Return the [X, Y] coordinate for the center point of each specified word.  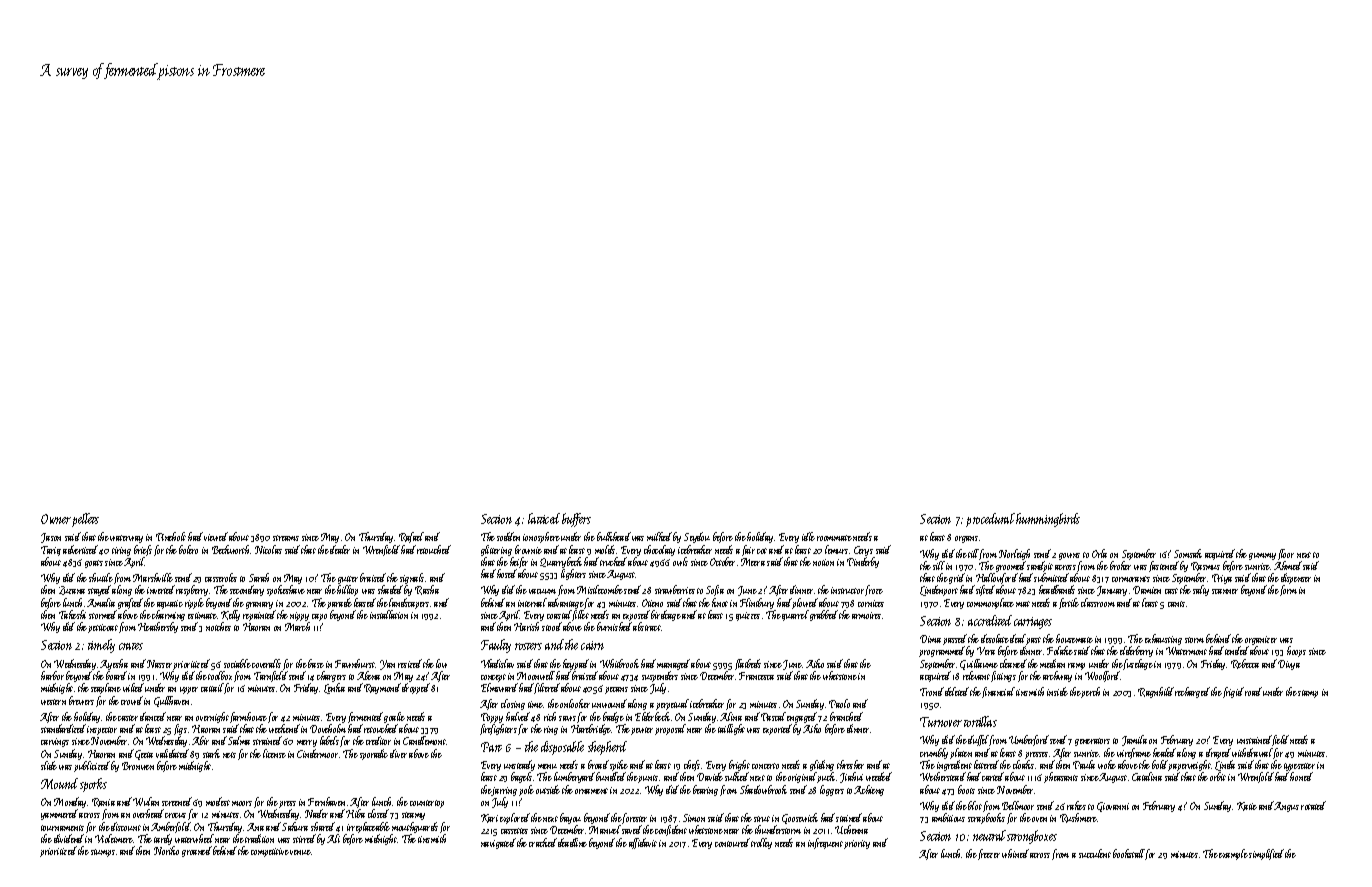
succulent [1095, 853]
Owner [56, 519]
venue [300, 852]
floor [1286, 554]
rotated [1313, 805]
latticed [544, 518]
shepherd [607, 748]
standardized [64, 728]
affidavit [643, 843]
